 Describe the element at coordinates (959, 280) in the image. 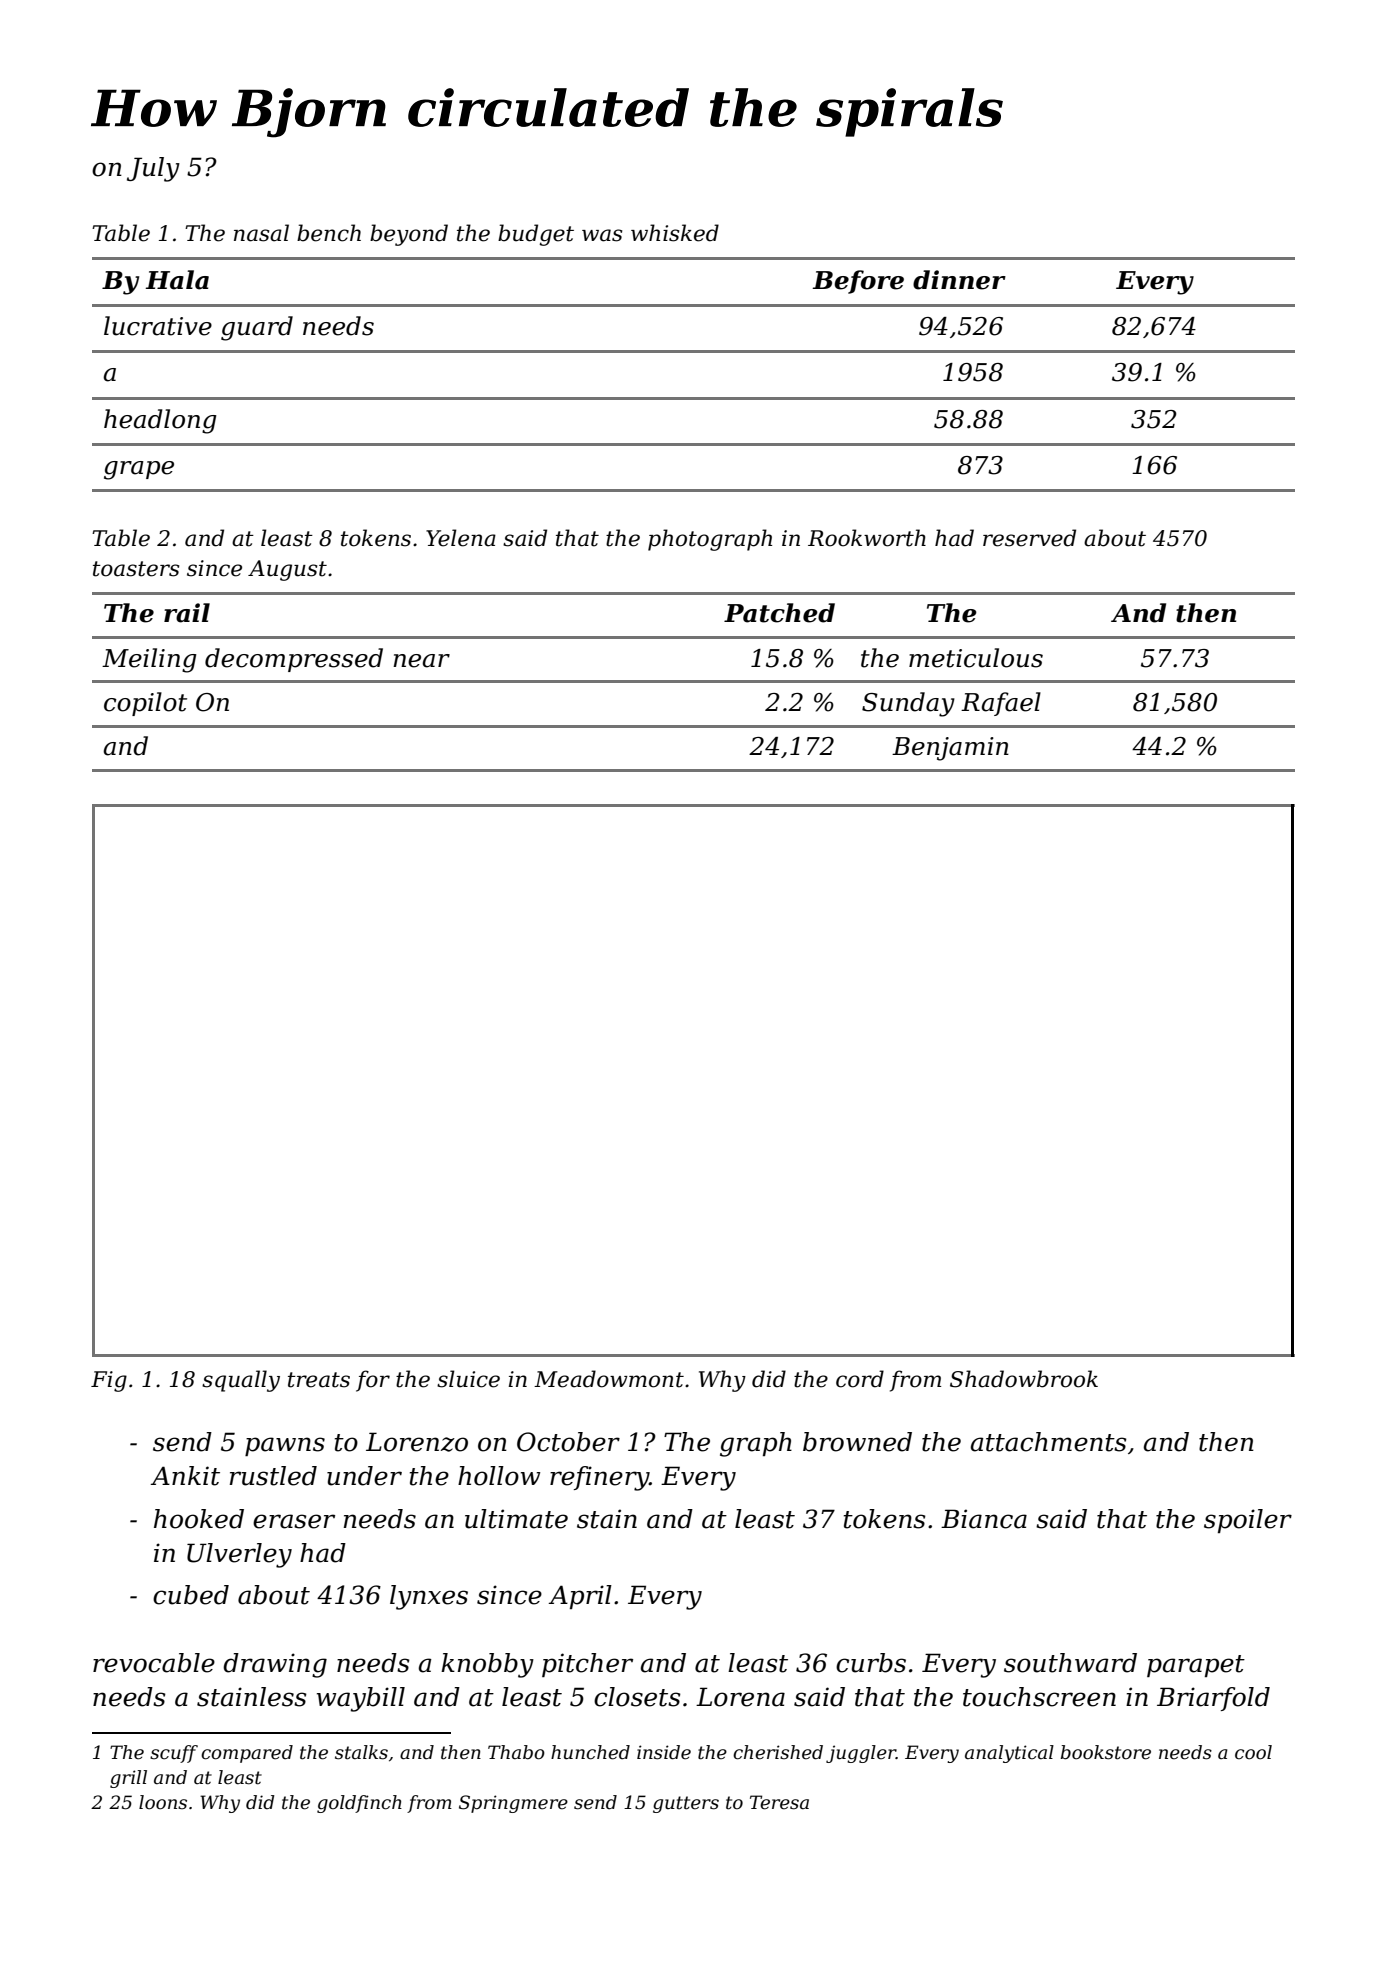

I see `dinner` at that location.
